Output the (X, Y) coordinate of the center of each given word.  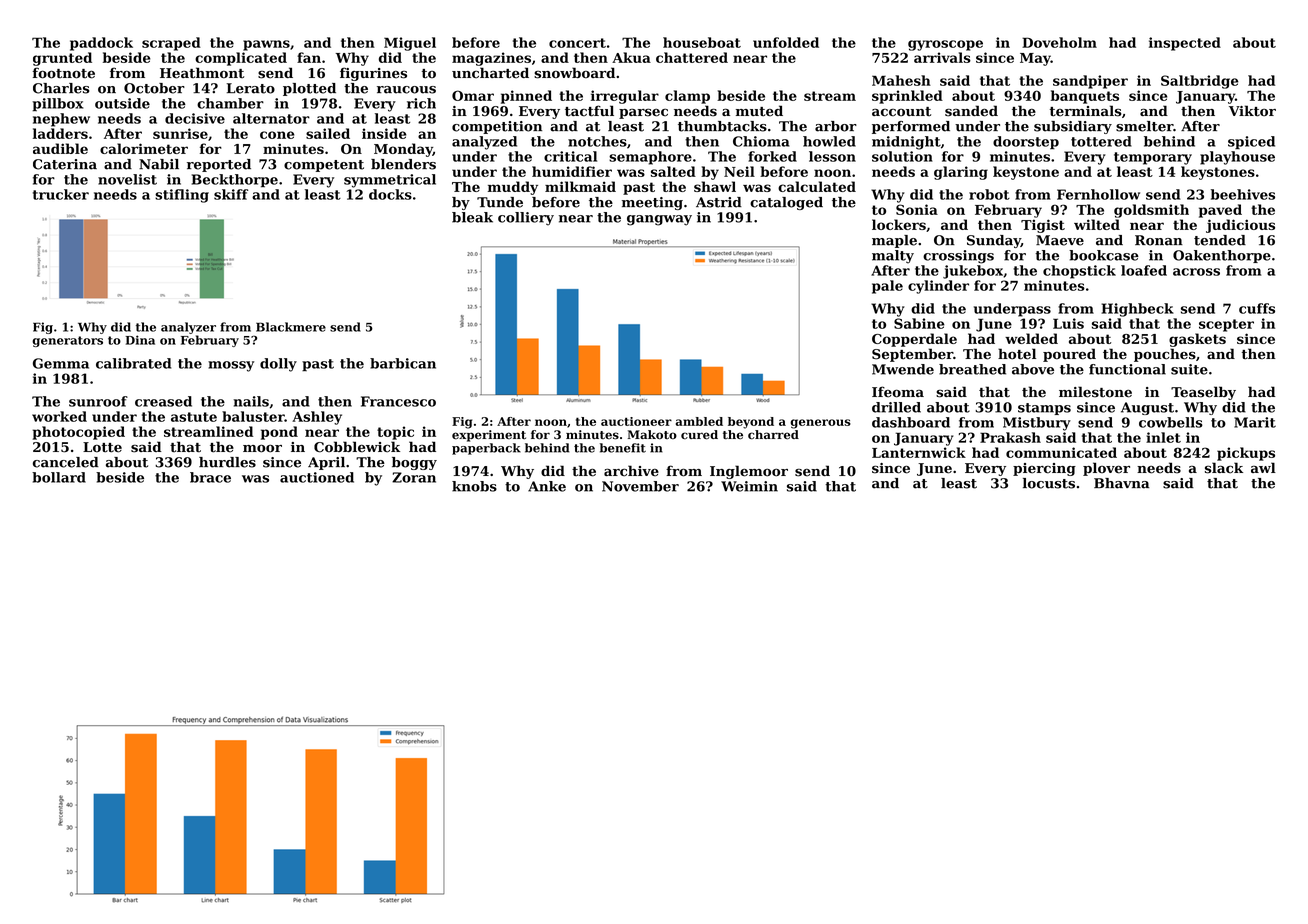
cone (277, 135)
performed (911, 127)
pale (887, 287)
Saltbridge (1200, 82)
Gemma (61, 363)
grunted (62, 59)
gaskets (1197, 340)
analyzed (484, 143)
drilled (896, 407)
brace (210, 477)
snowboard (574, 73)
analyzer (188, 328)
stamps (1044, 409)
